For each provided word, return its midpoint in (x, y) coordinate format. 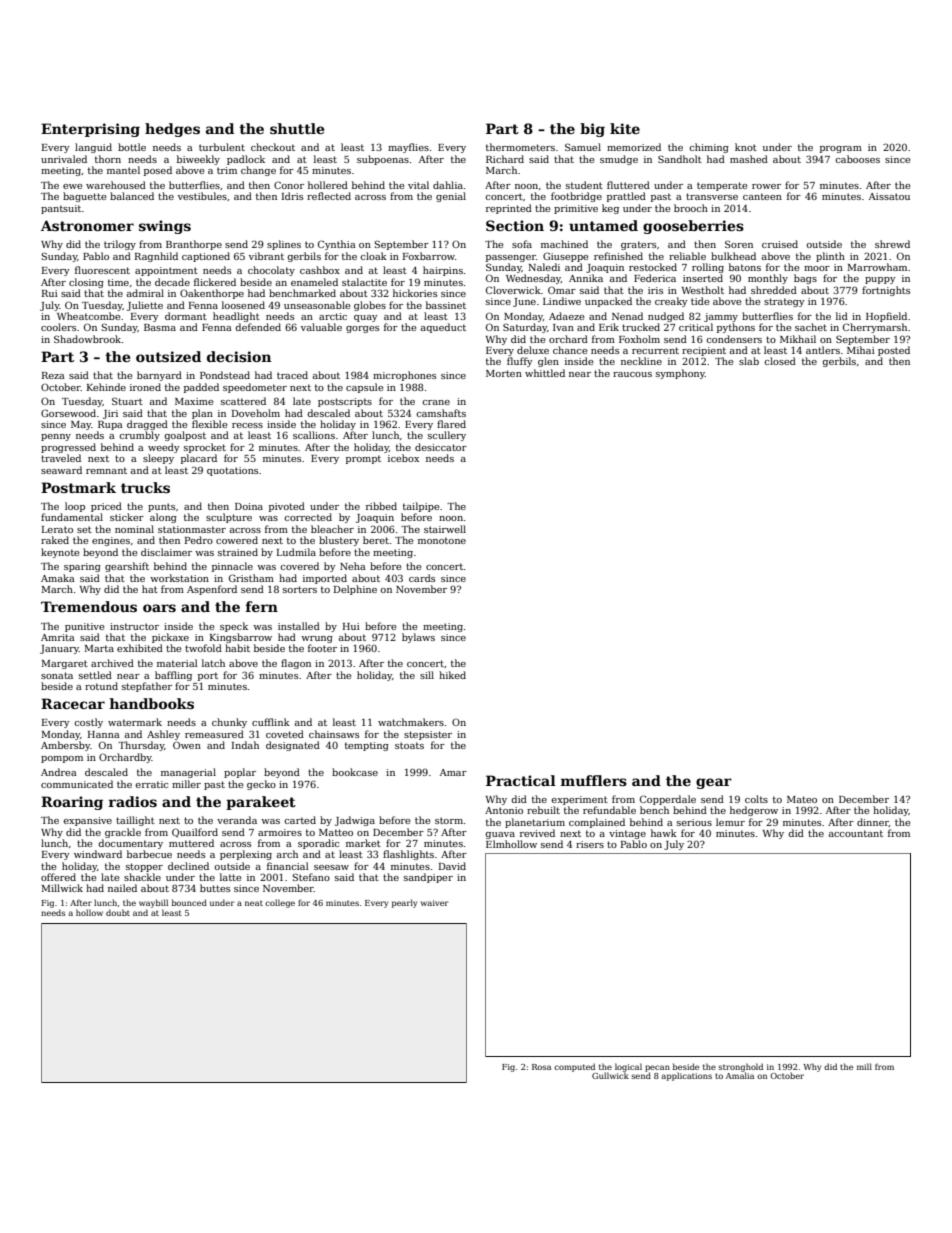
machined (564, 244)
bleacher (332, 529)
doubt (118, 912)
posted (894, 351)
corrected (308, 517)
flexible (209, 424)
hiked (452, 675)
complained (597, 823)
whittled (545, 373)
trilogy (120, 245)
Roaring (72, 803)
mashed (749, 159)
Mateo (802, 799)
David (452, 866)
